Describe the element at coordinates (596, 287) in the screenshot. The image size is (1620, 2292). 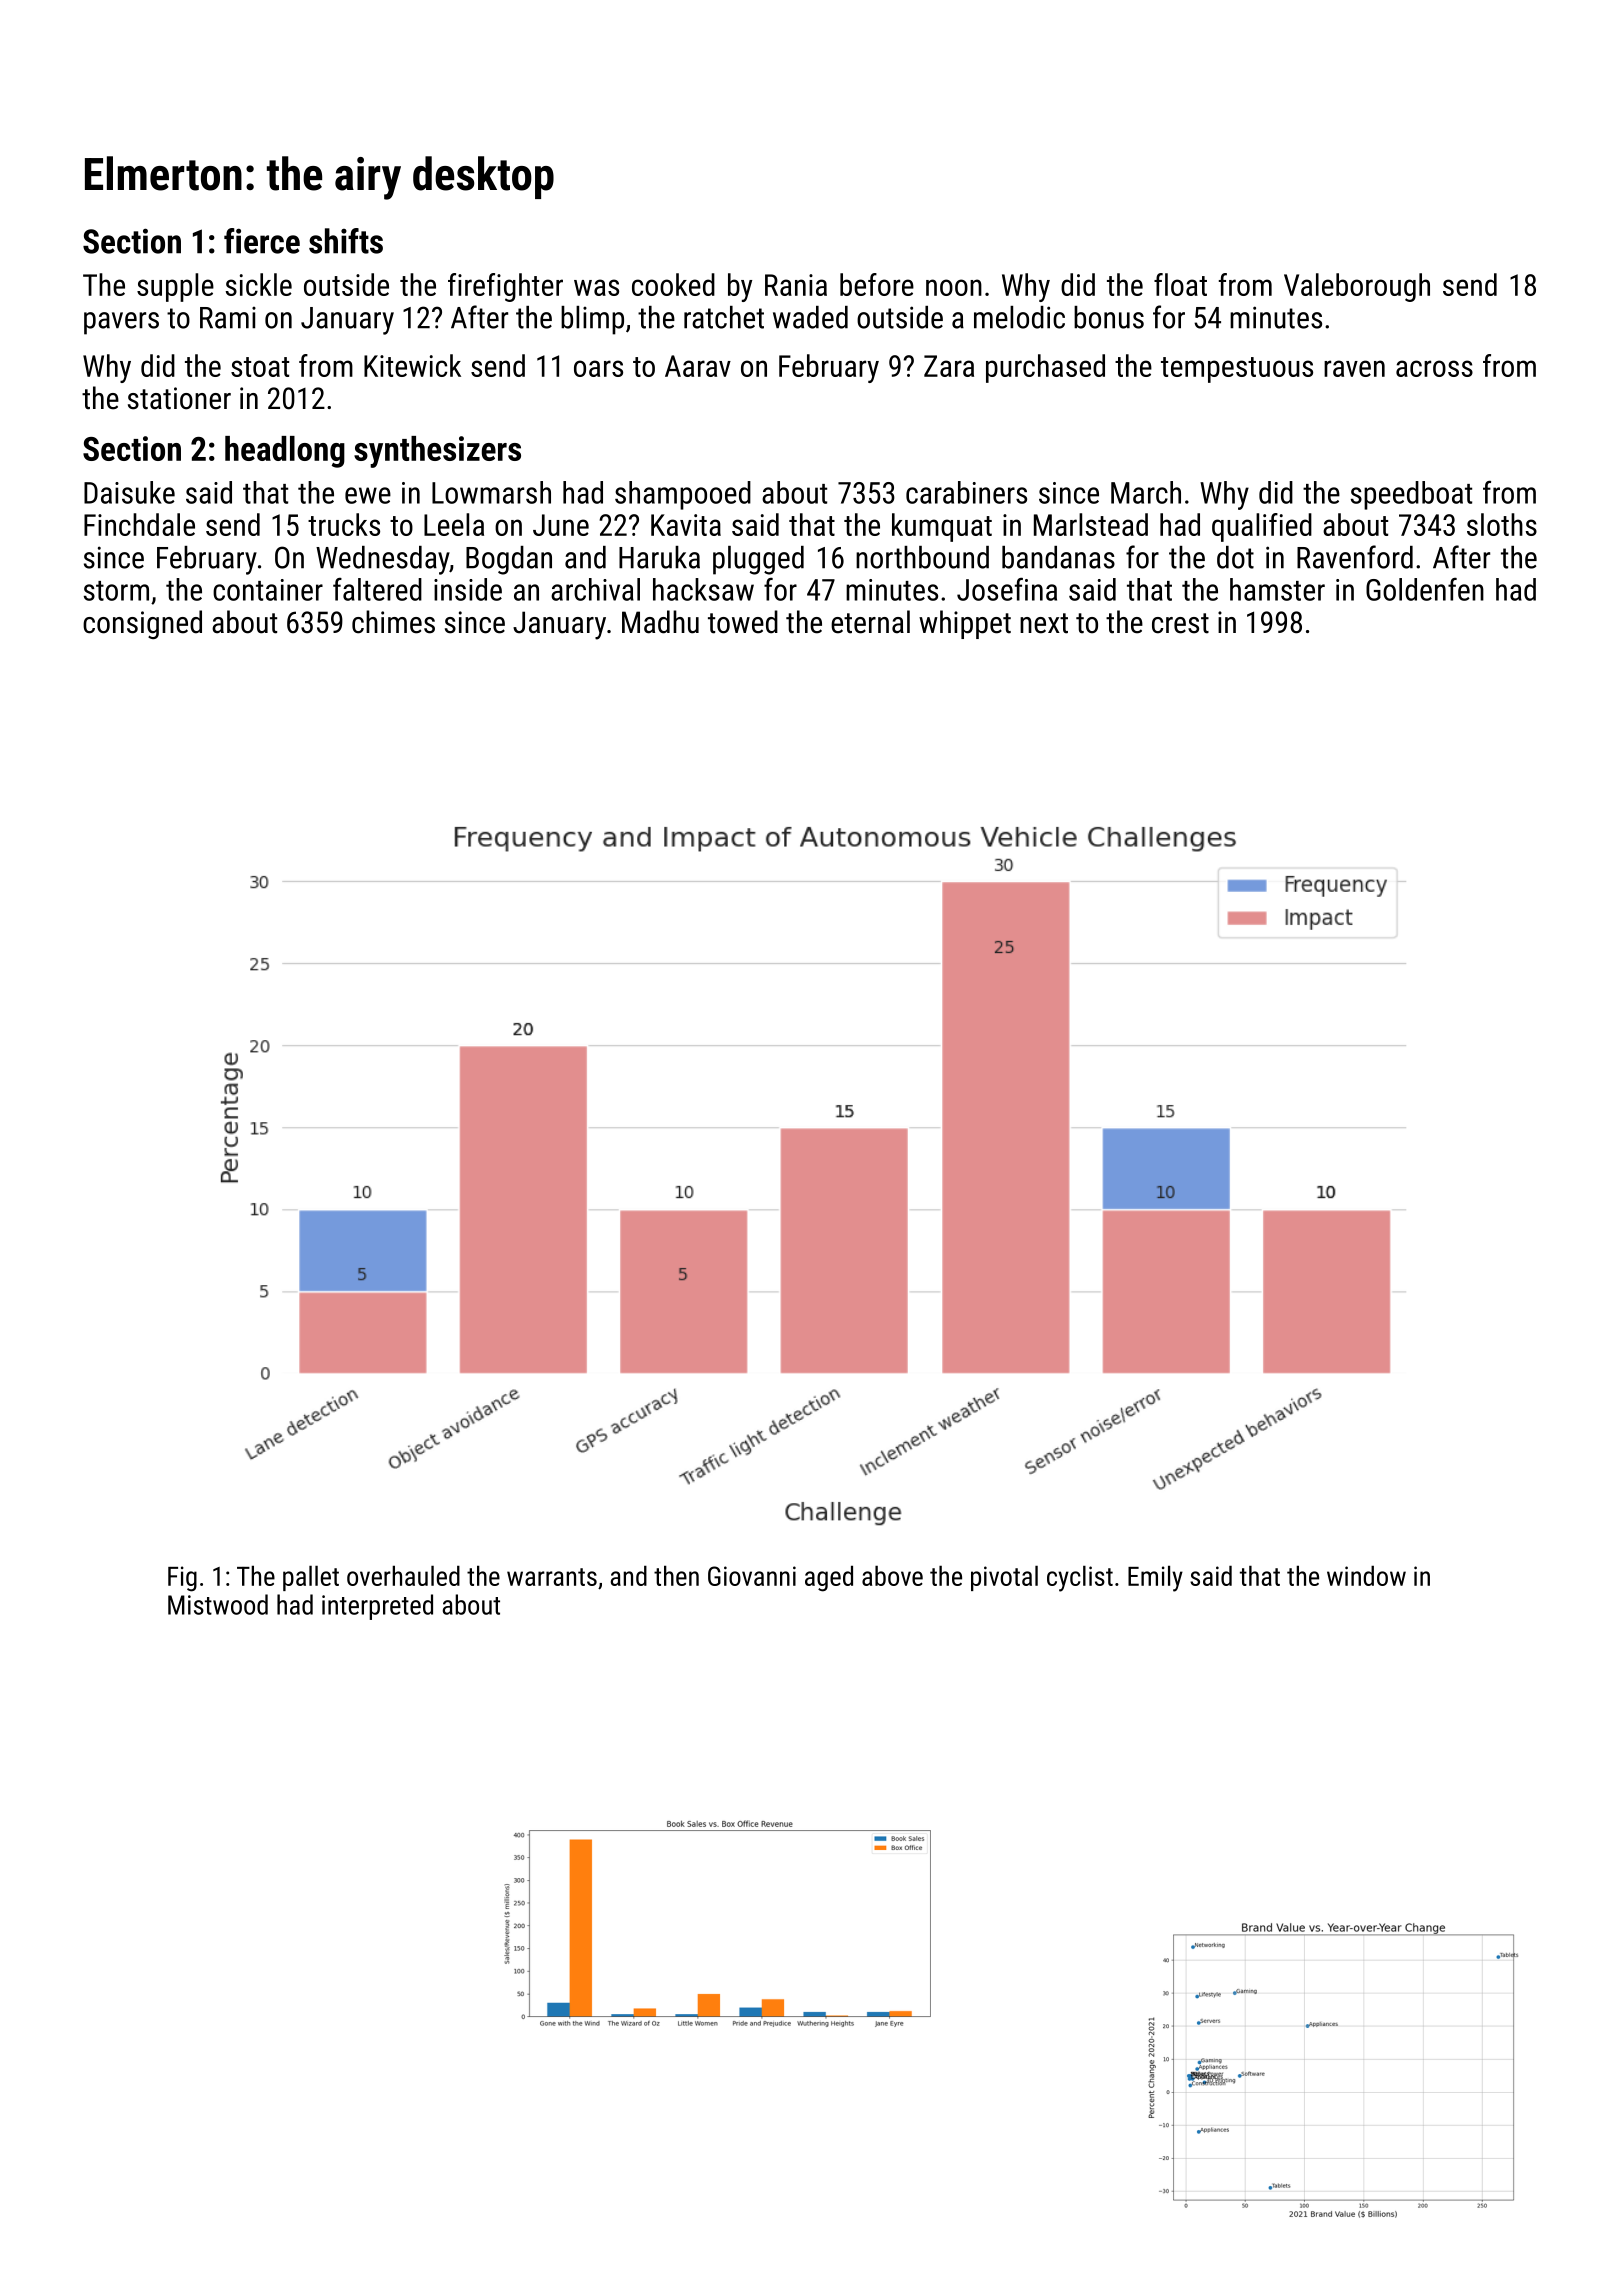
I see `was` at that location.
